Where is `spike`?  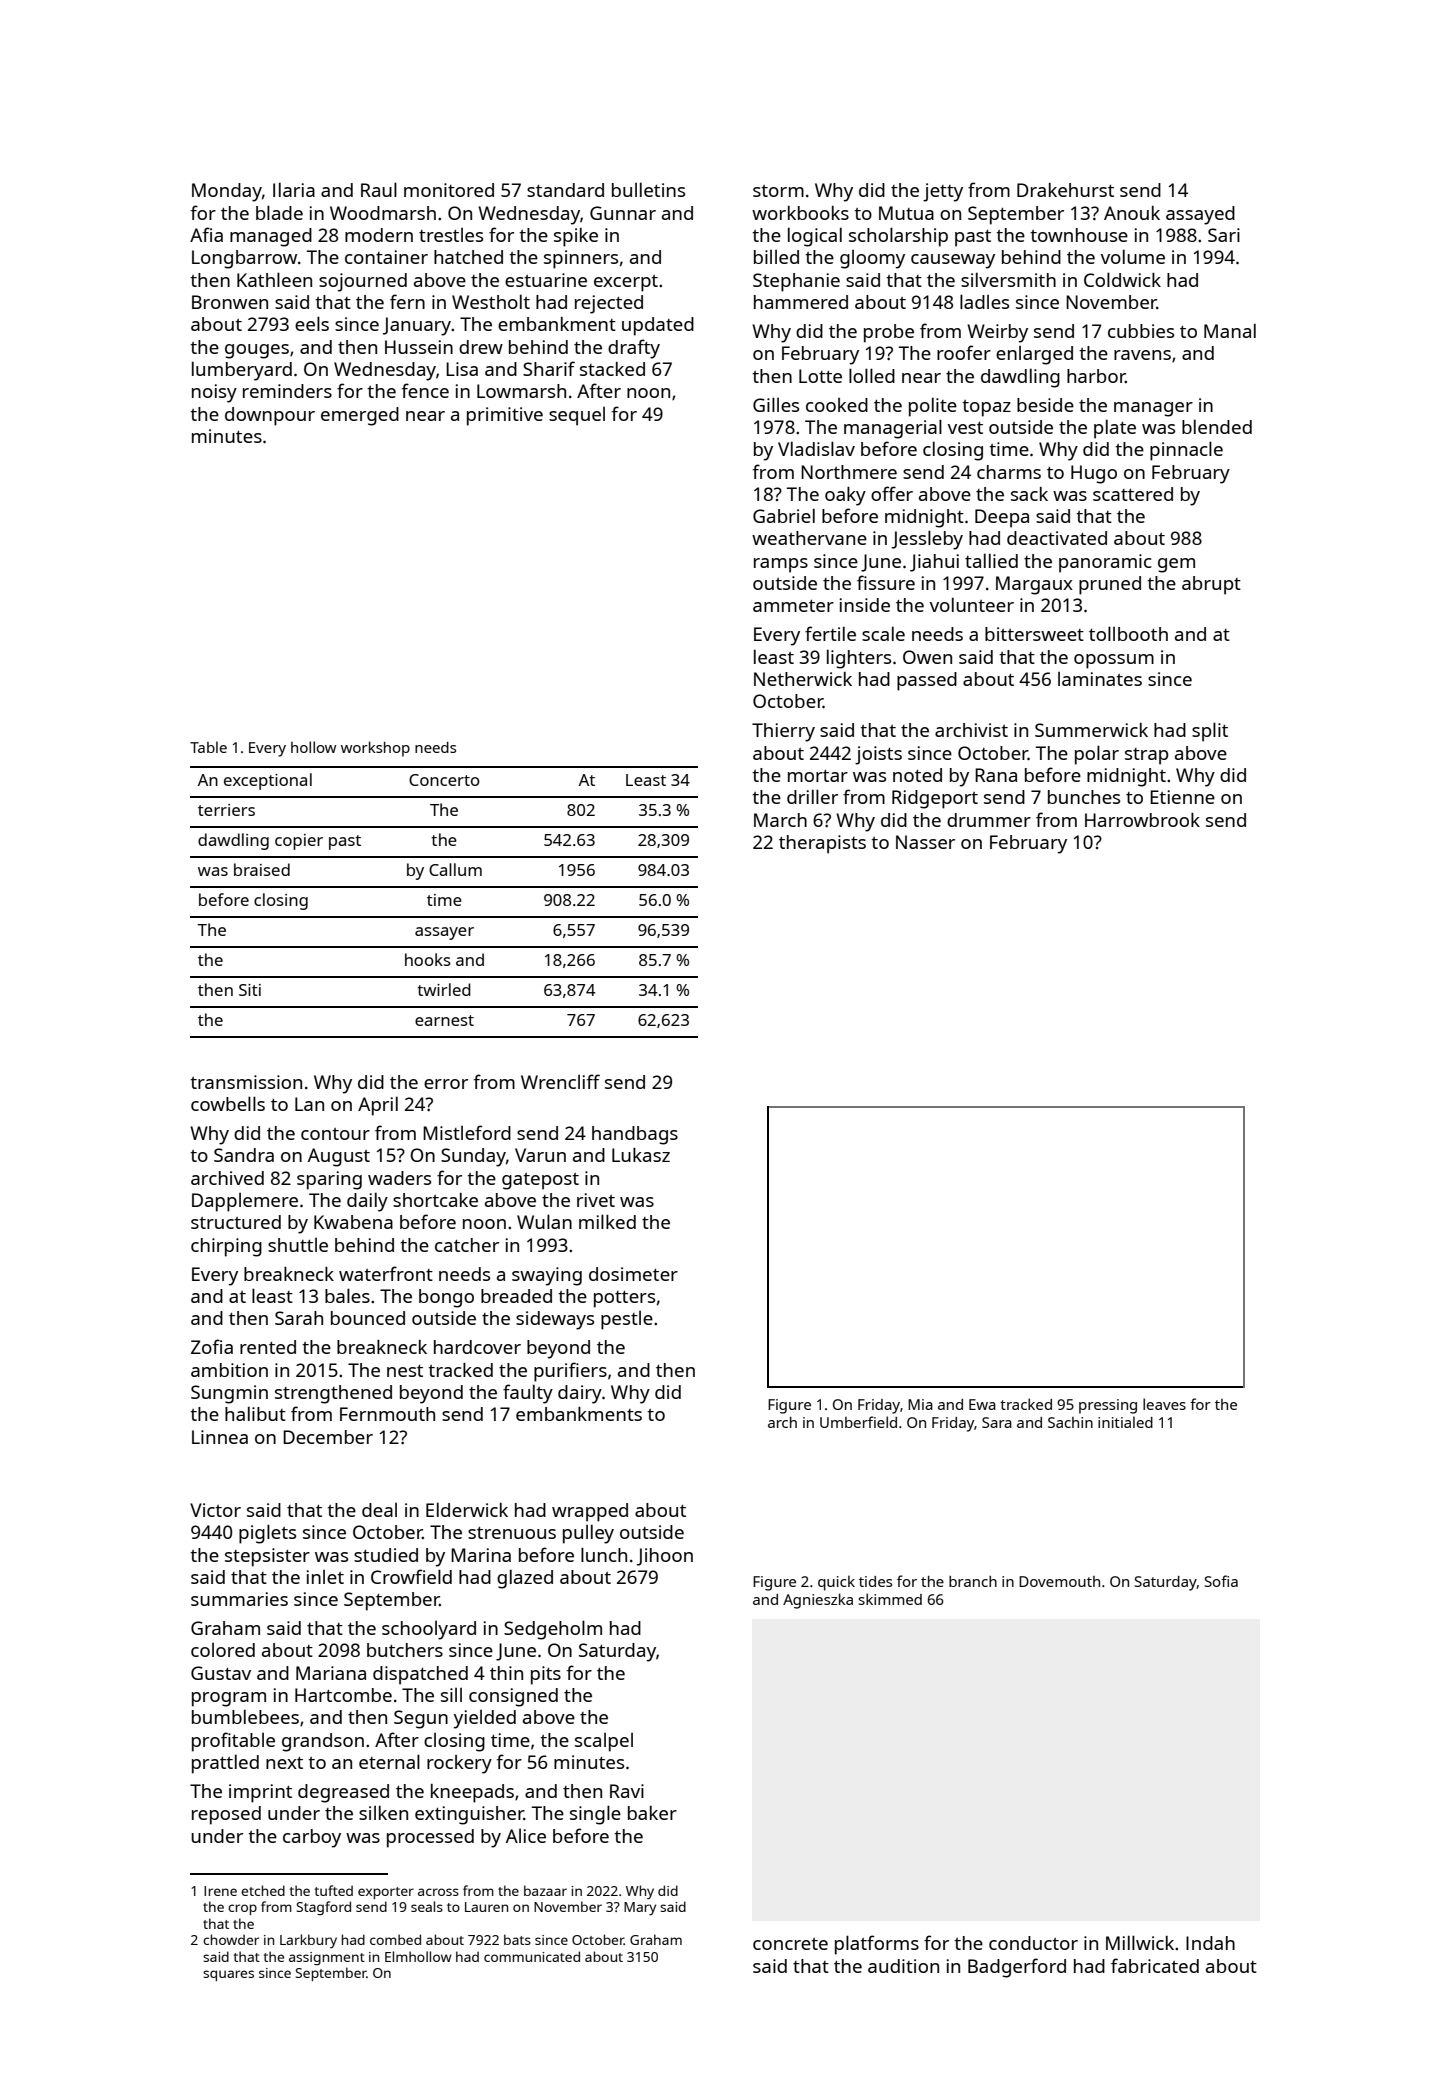 spike is located at coordinates (576, 237).
